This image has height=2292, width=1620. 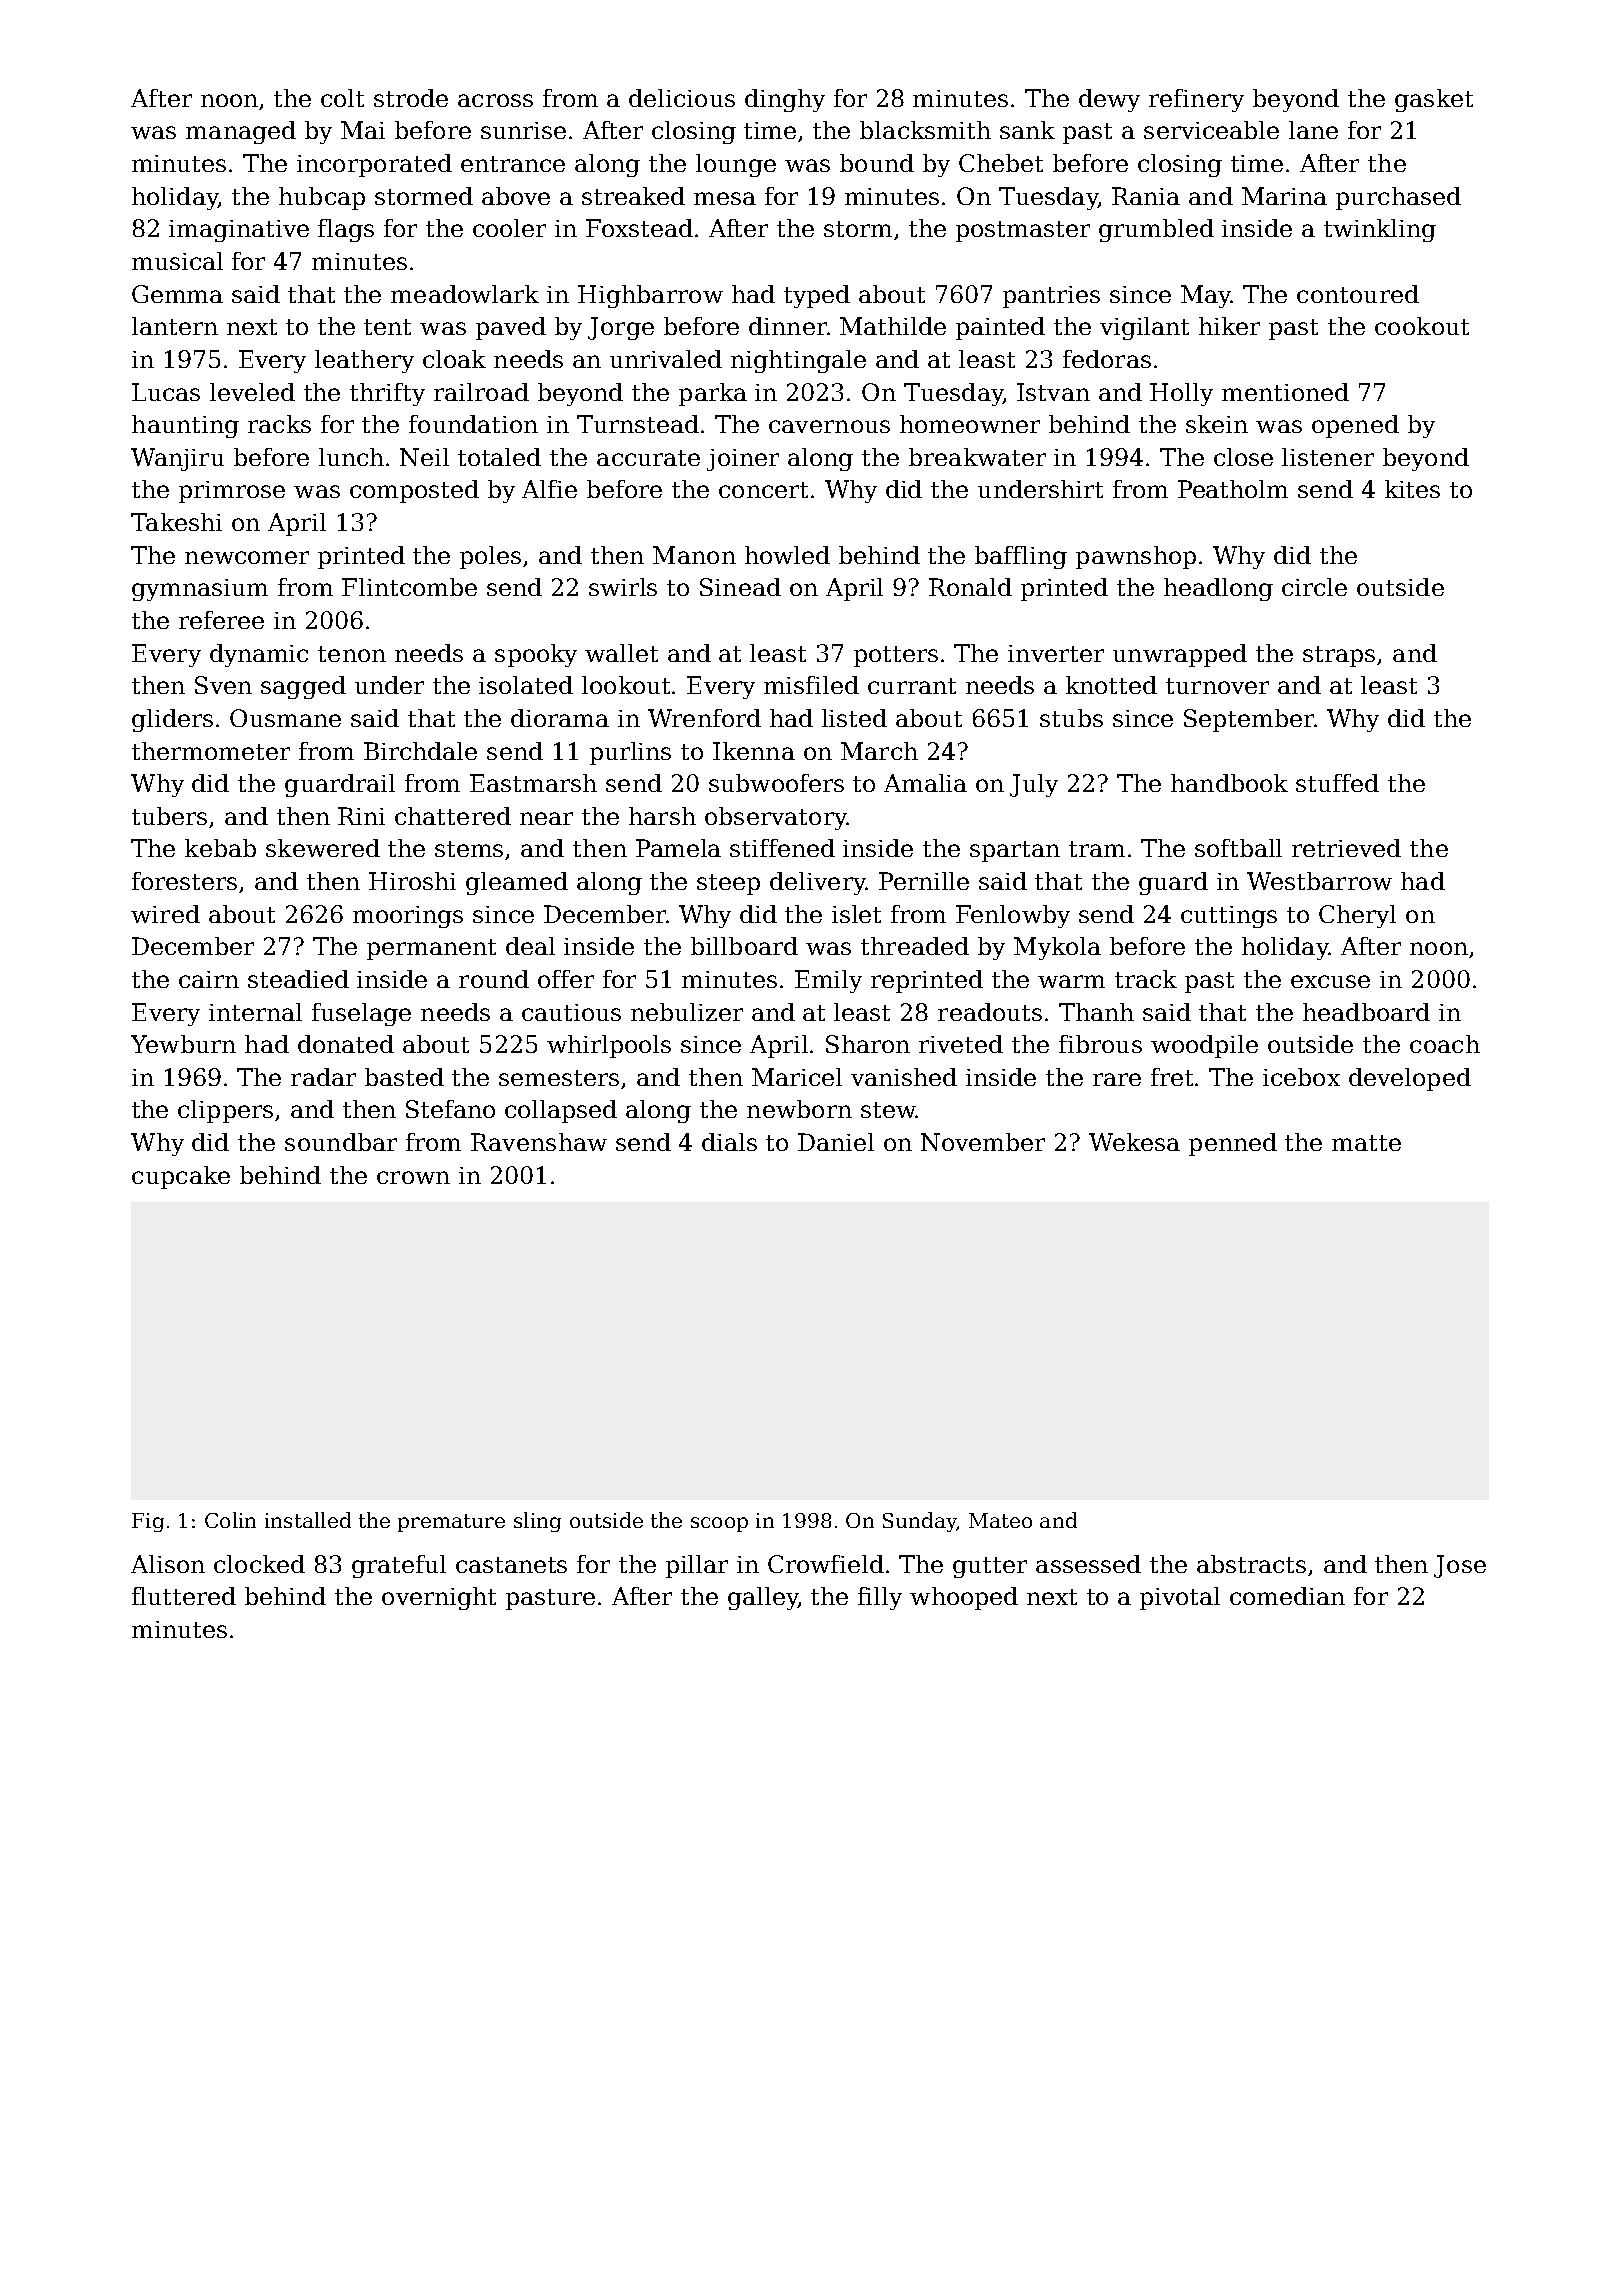 What do you see at coordinates (1000, 1520) in the image?
I see `Mateo` at bounding box center [1000, 1520].
